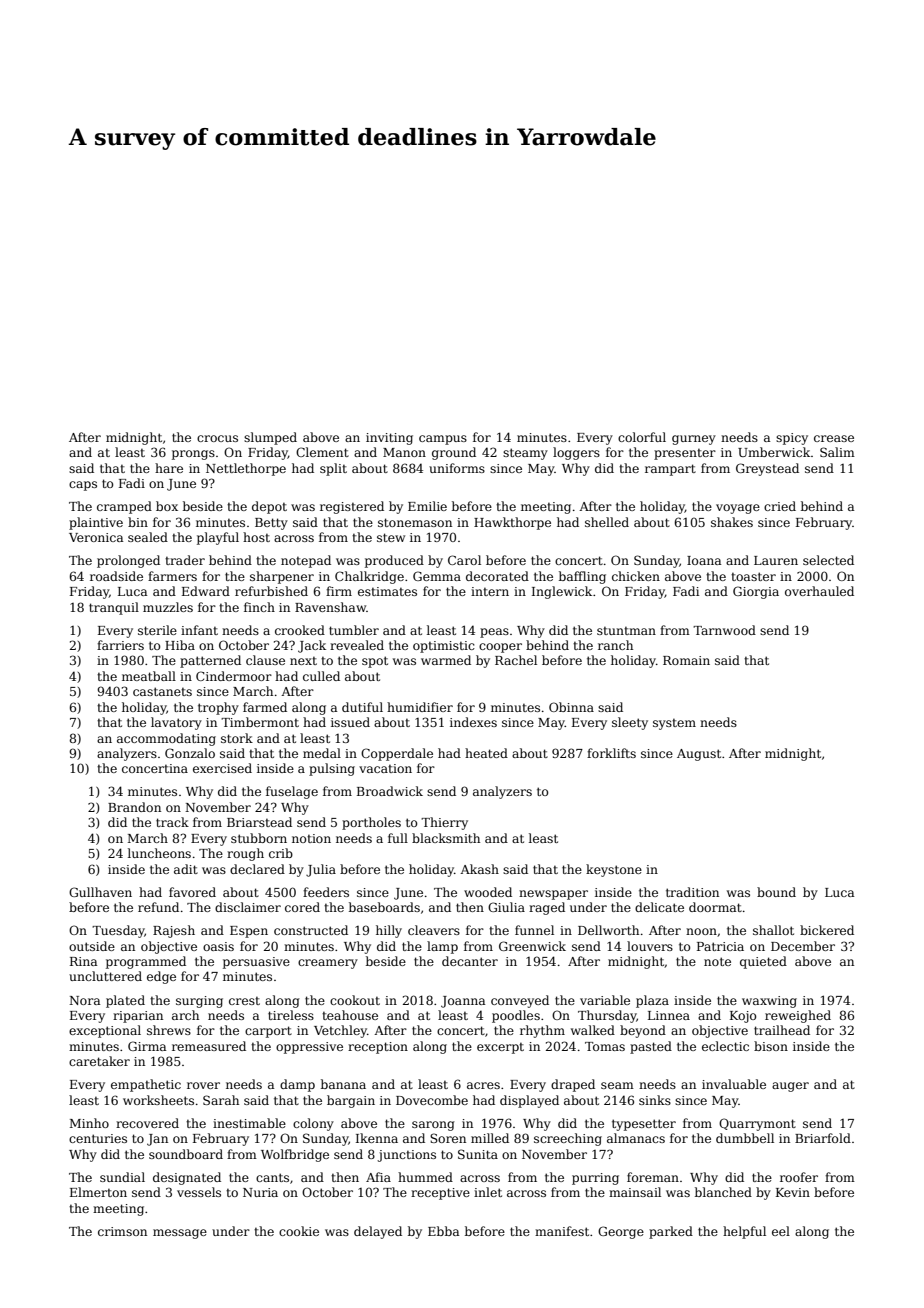  What do you see at coordinates (756, 592) in the screenshot?
I see `Giorgia` at bounding box center [756, 592].
